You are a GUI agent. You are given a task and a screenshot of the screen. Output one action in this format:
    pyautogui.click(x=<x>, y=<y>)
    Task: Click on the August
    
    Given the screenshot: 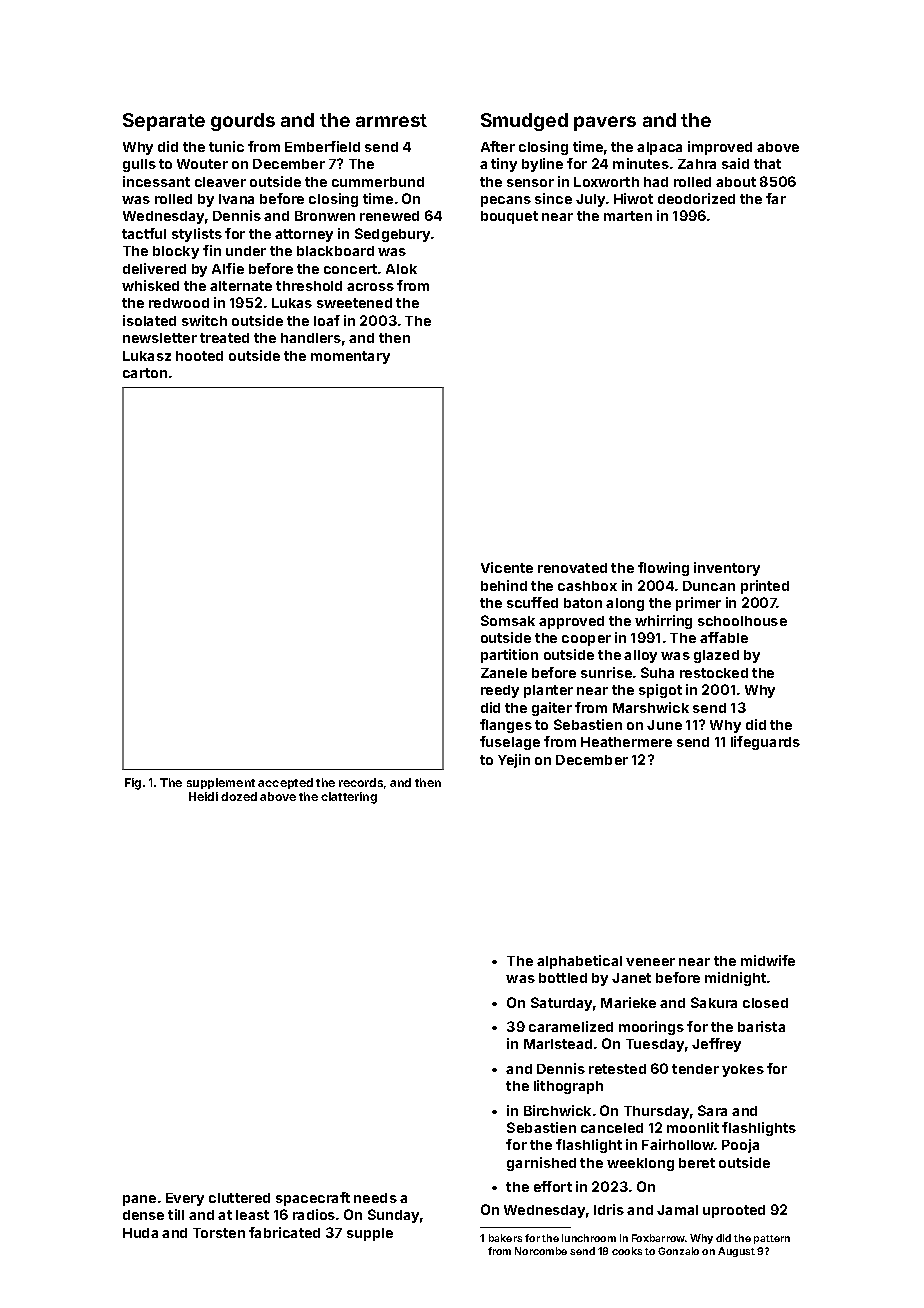 What is the action you would take?
    pyautogui.click(x=736, y=1252)
